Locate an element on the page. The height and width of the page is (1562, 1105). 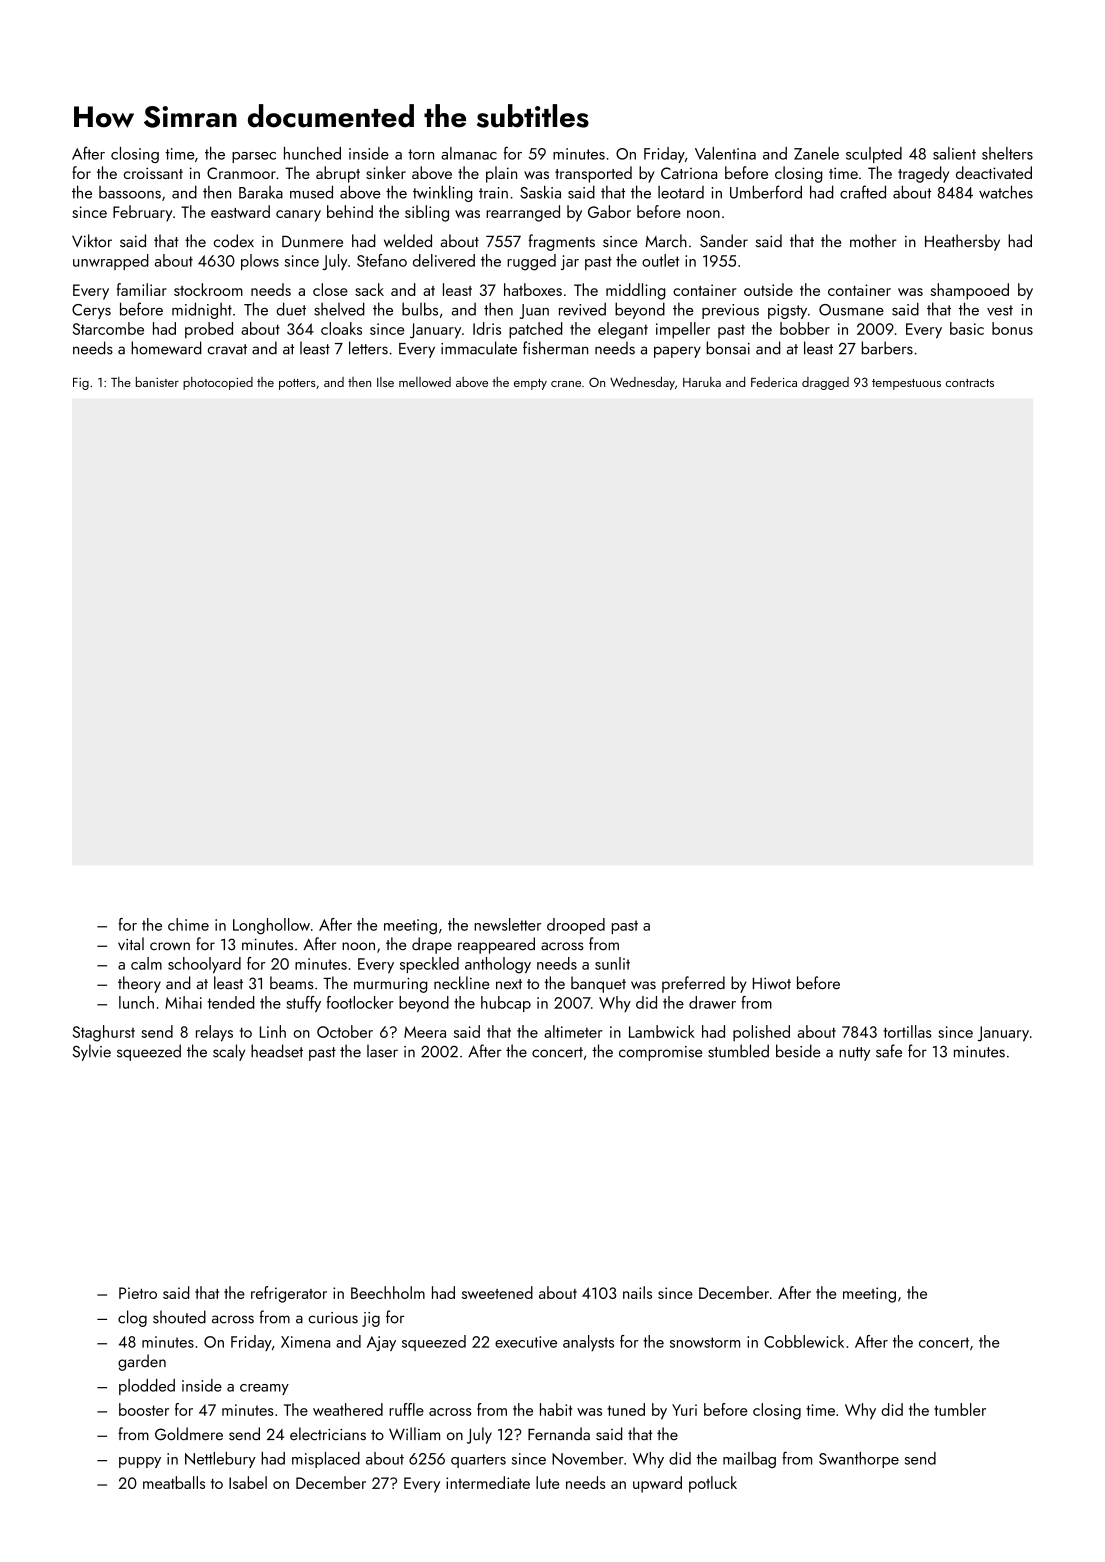
shelters is located at coordinates (1007, 153).
